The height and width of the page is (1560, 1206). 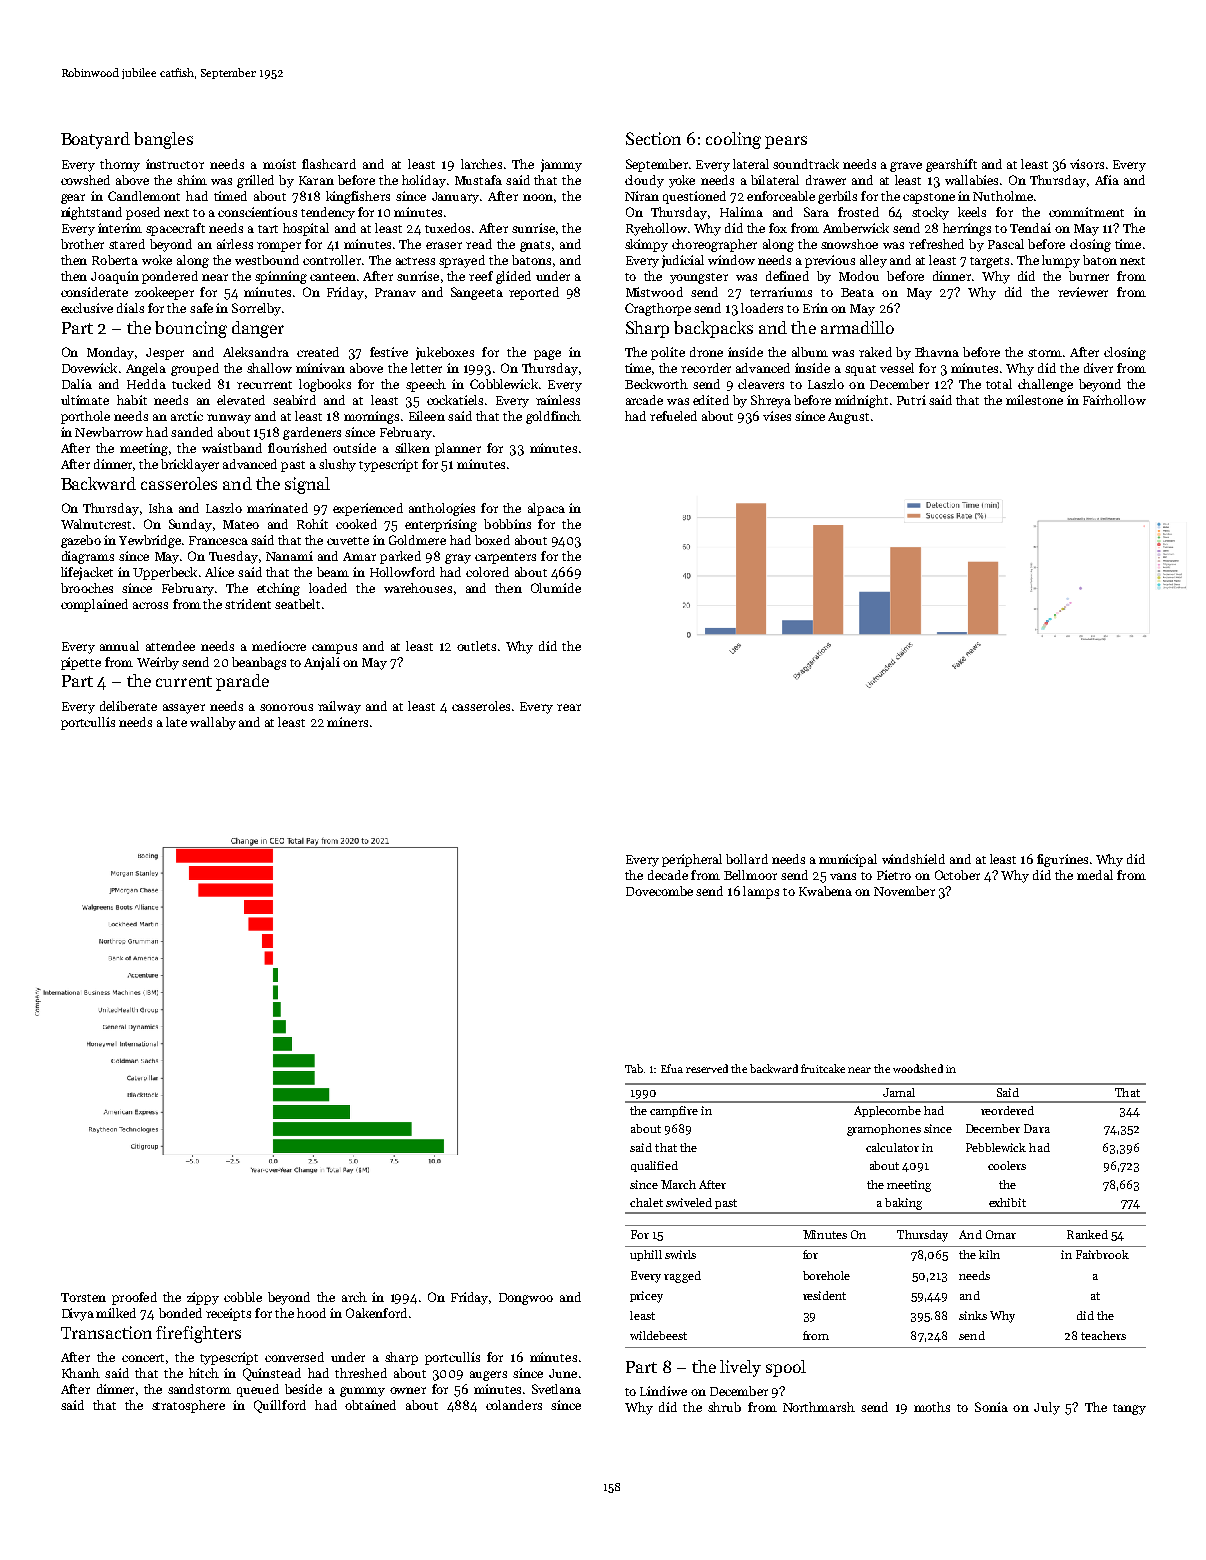 What do you see at coordinates (786, 142) in the page?
I see `pears` at bounding box center [786, 142].
